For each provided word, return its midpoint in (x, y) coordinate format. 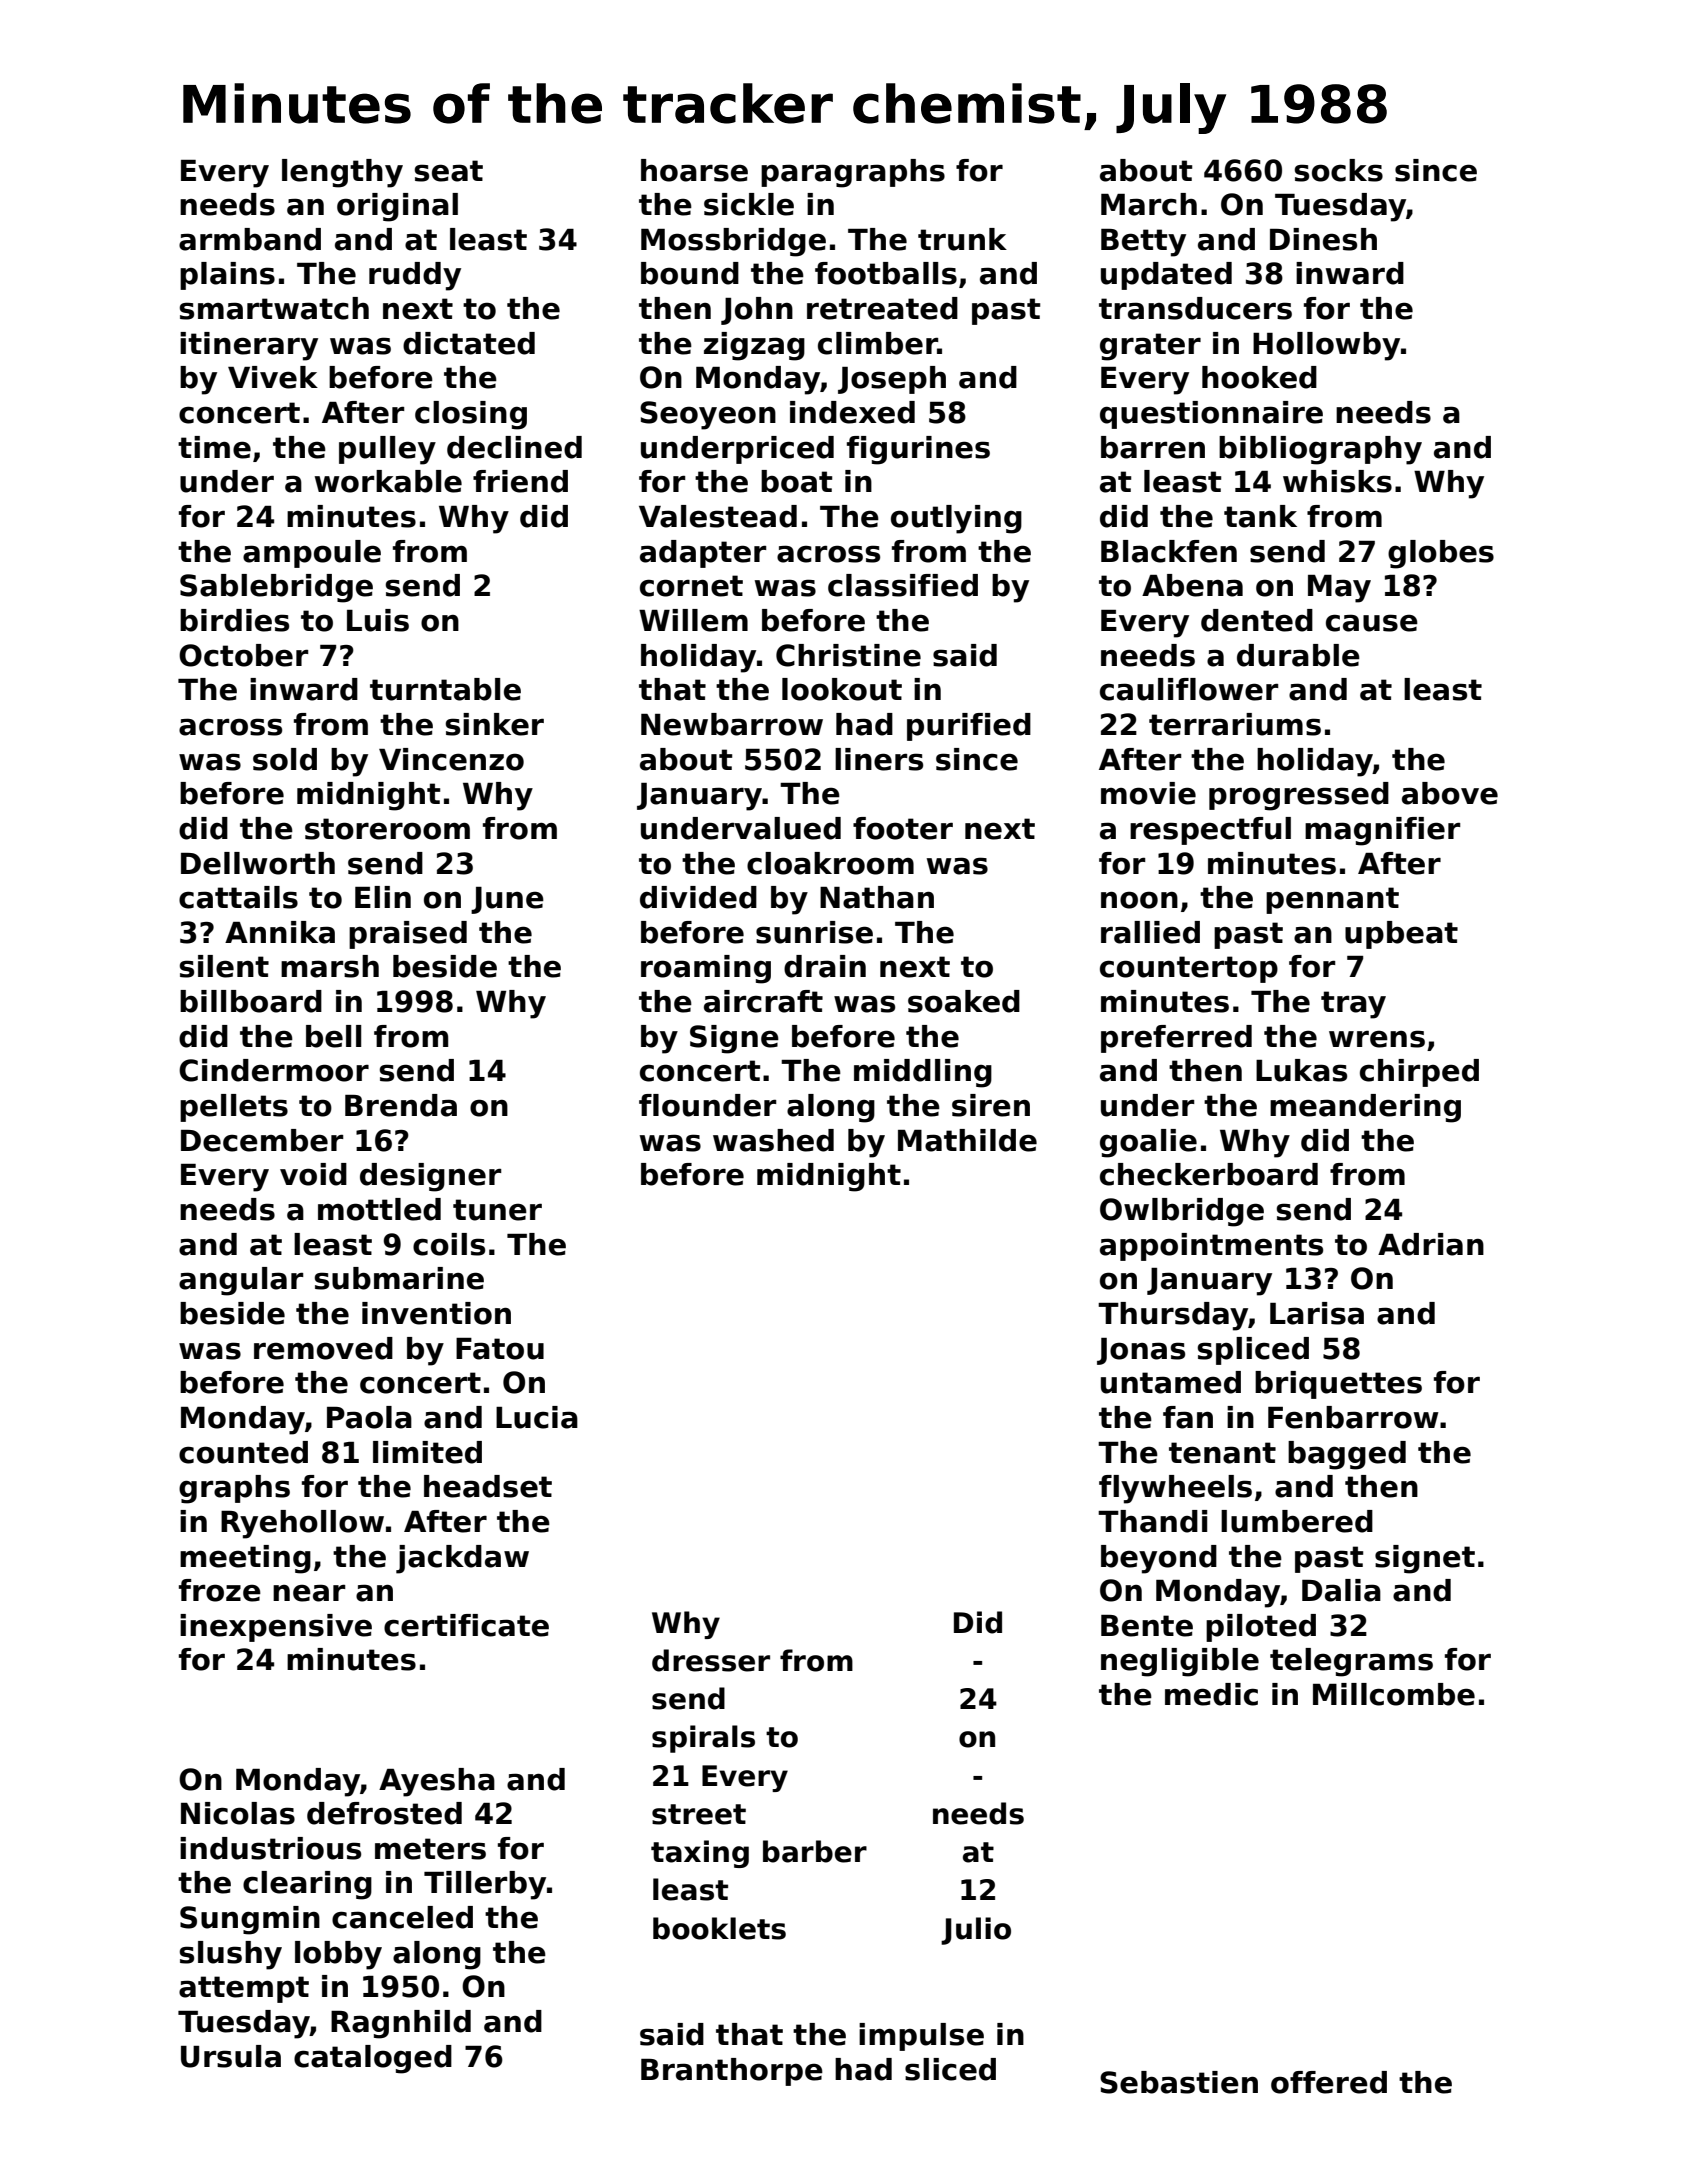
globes (1441, 554)
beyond (1159, 1559)
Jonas (1141, 1351)
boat (796, 481)
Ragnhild (401, 2024)
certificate (466, 1625)
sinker (495, 724)
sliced (950, 2069)
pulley (387, 450)
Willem (693, 620)
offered (1329, 2082)
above (1450, 793)
